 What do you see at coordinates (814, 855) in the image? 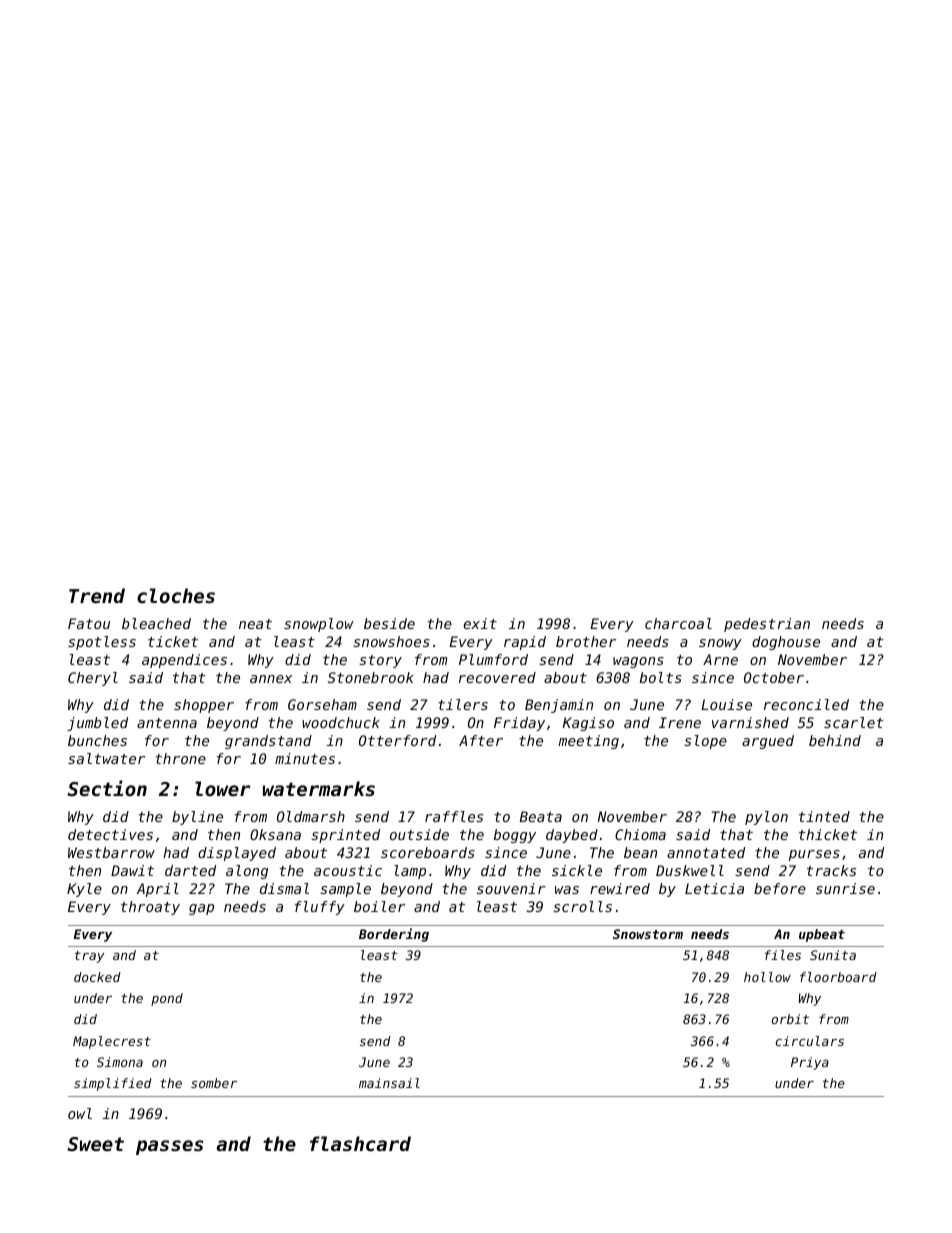
I see `purses` at bounding box center [814, 855].
